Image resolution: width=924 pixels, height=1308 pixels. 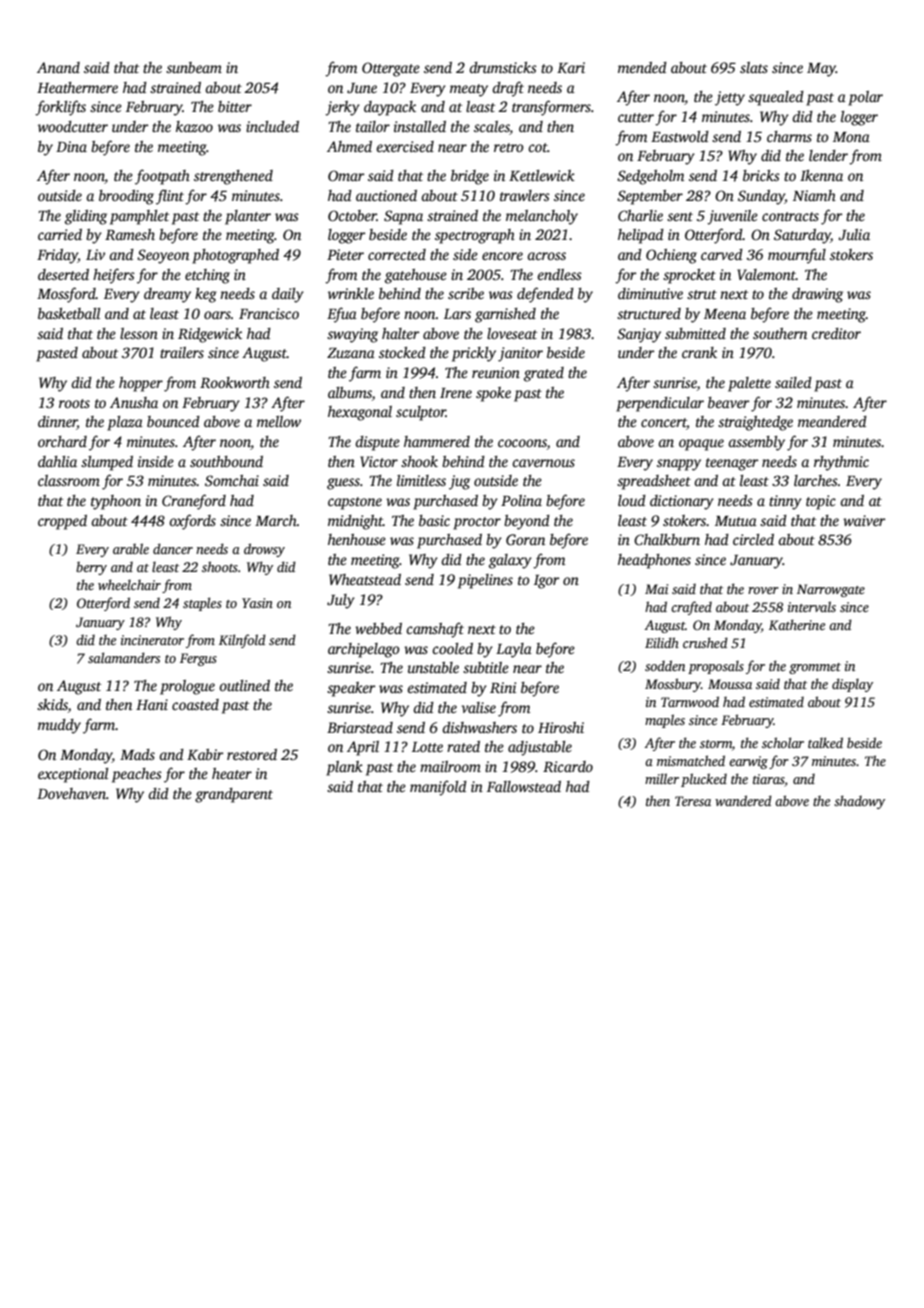 I want to click on Dovehaven, so click(x=71, y=793).
